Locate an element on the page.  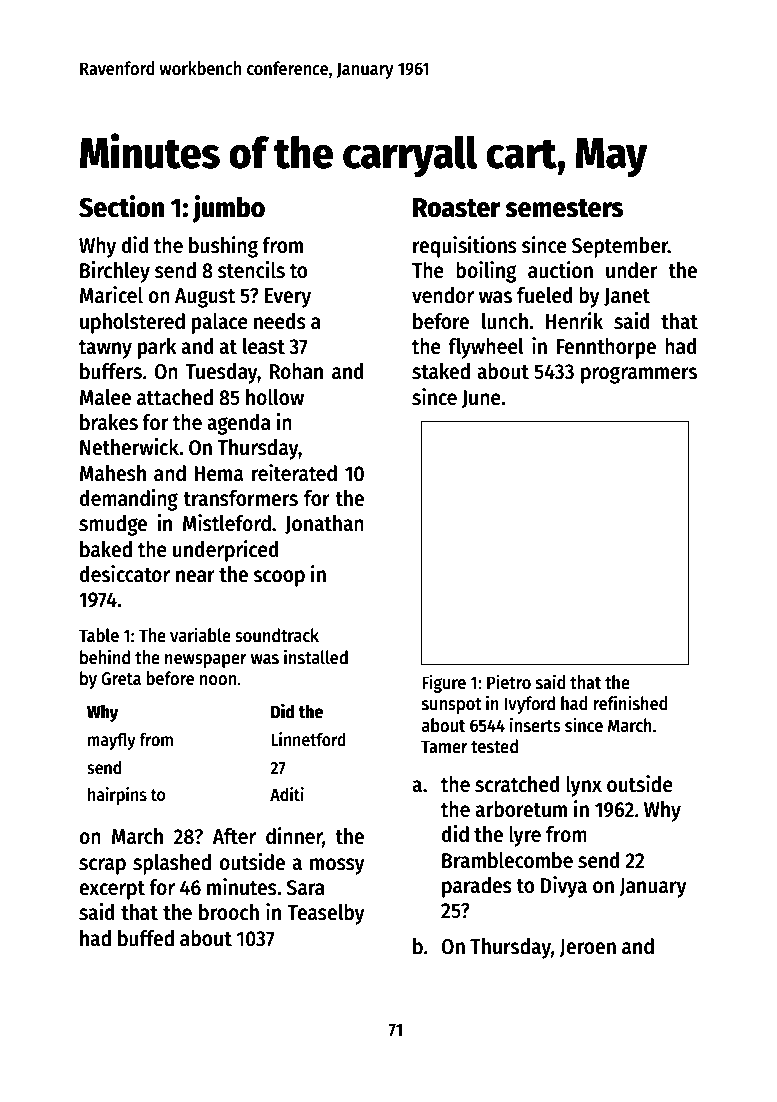
Roaster is located at coordinates (456, 208).
